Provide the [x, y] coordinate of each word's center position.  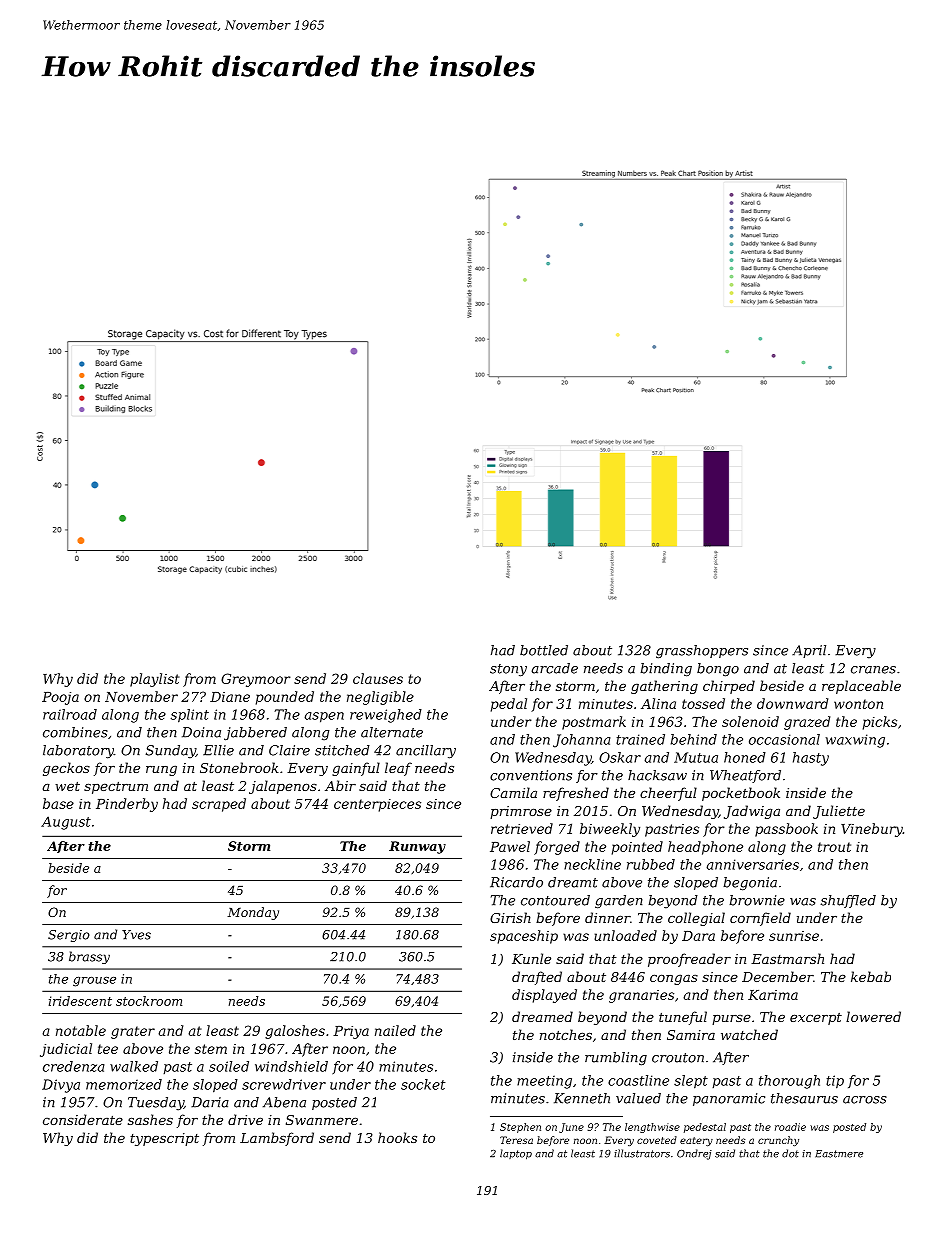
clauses [378, 678]
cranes [873, 670]
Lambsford [277, 1139]
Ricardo [516, 882]
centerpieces [377, 805]
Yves [136, 935]
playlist [154, 680]
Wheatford [745, 776]
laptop [516, 1154]
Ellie [218, 750]
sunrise [794, 936]
